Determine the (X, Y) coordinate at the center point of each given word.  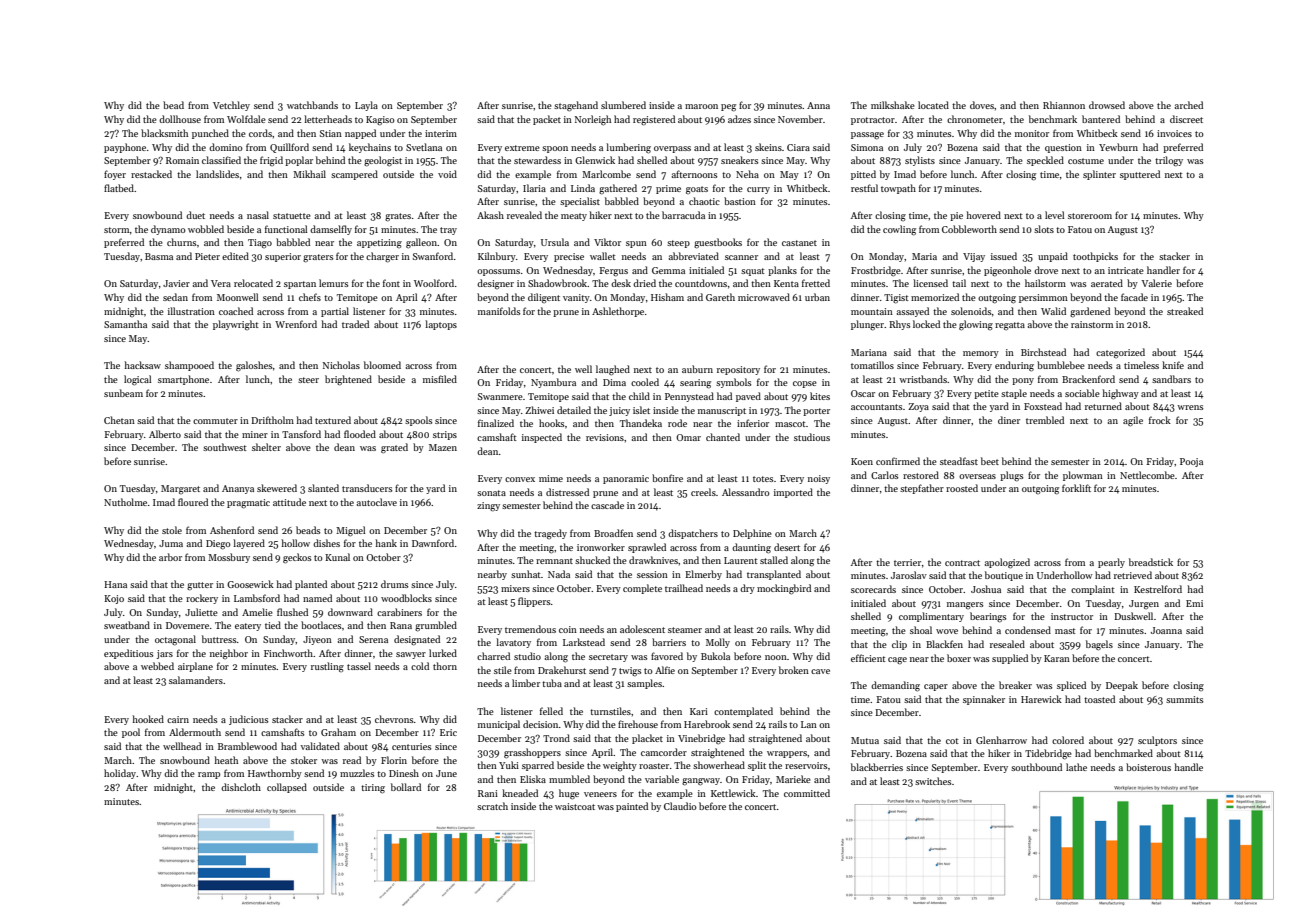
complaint (1093, 590)
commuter (215, 421)
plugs (1011, 476)
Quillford (289, 148)
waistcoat (575, 806)
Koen (862, 461)
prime (668, 189)
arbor (170, 557)
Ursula (555, 242)
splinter (1099, 175)
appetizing (379, 243)
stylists (920, 161)
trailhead (684, 588)
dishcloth (241, 787)
